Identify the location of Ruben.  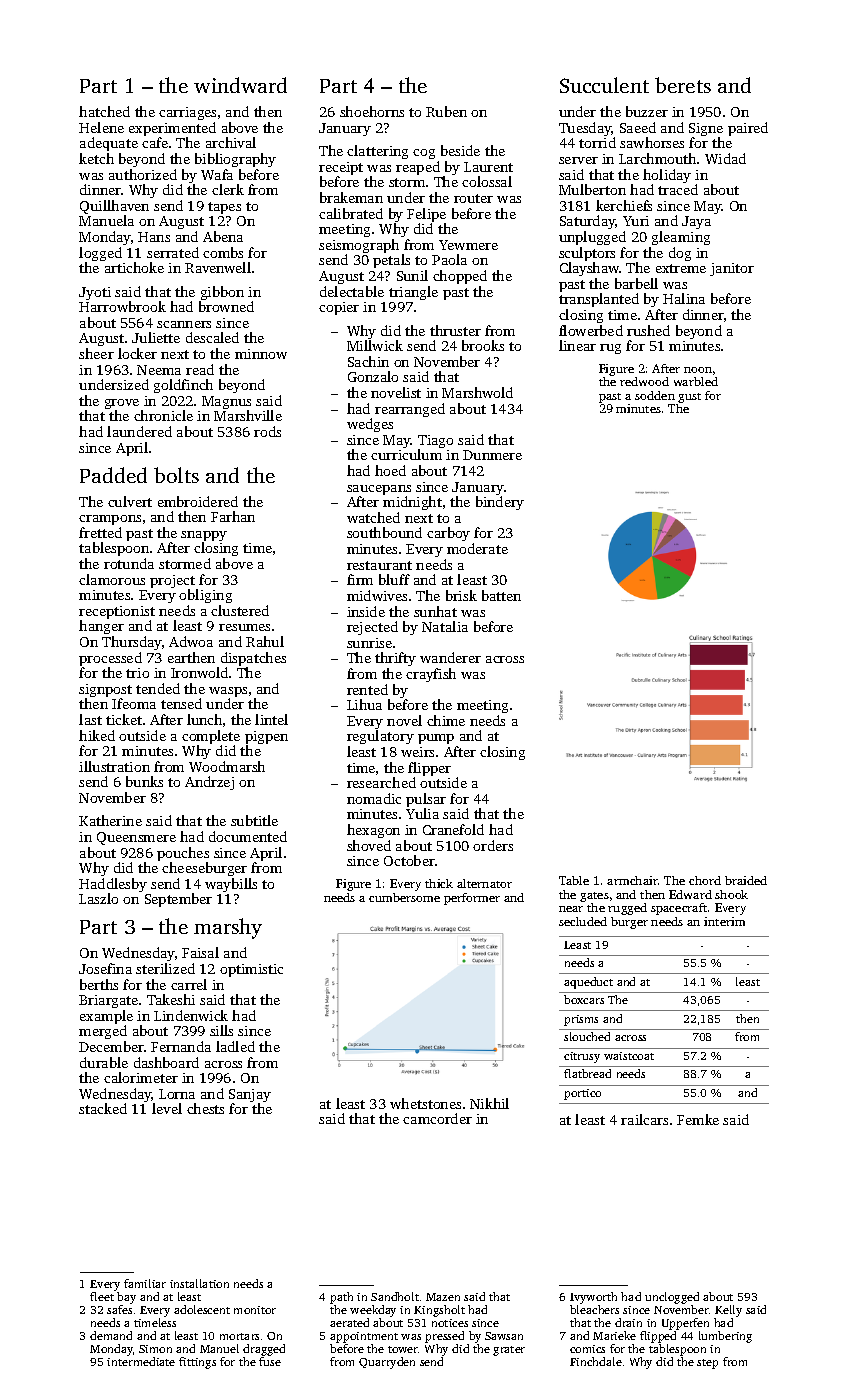
(446, 111).
